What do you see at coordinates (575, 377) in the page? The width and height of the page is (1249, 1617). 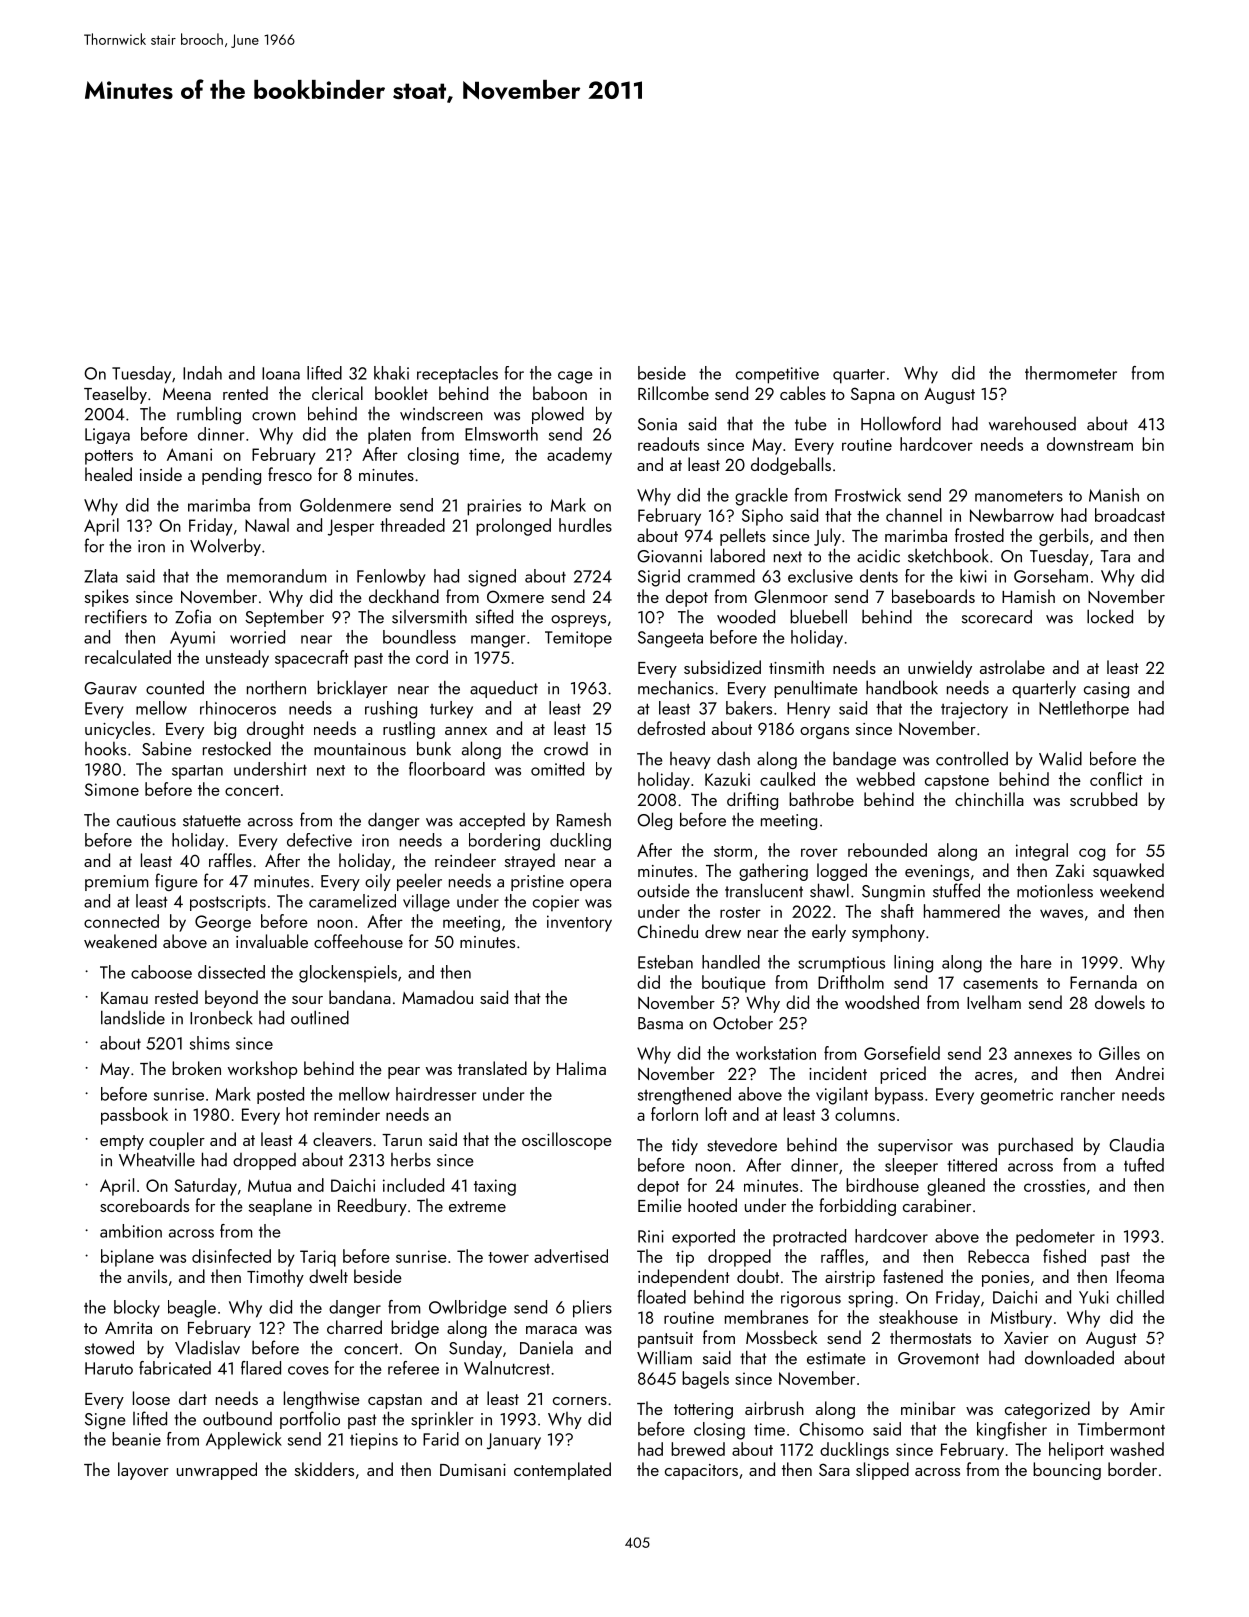 I see `cage` at bounding box center [575, 377].
